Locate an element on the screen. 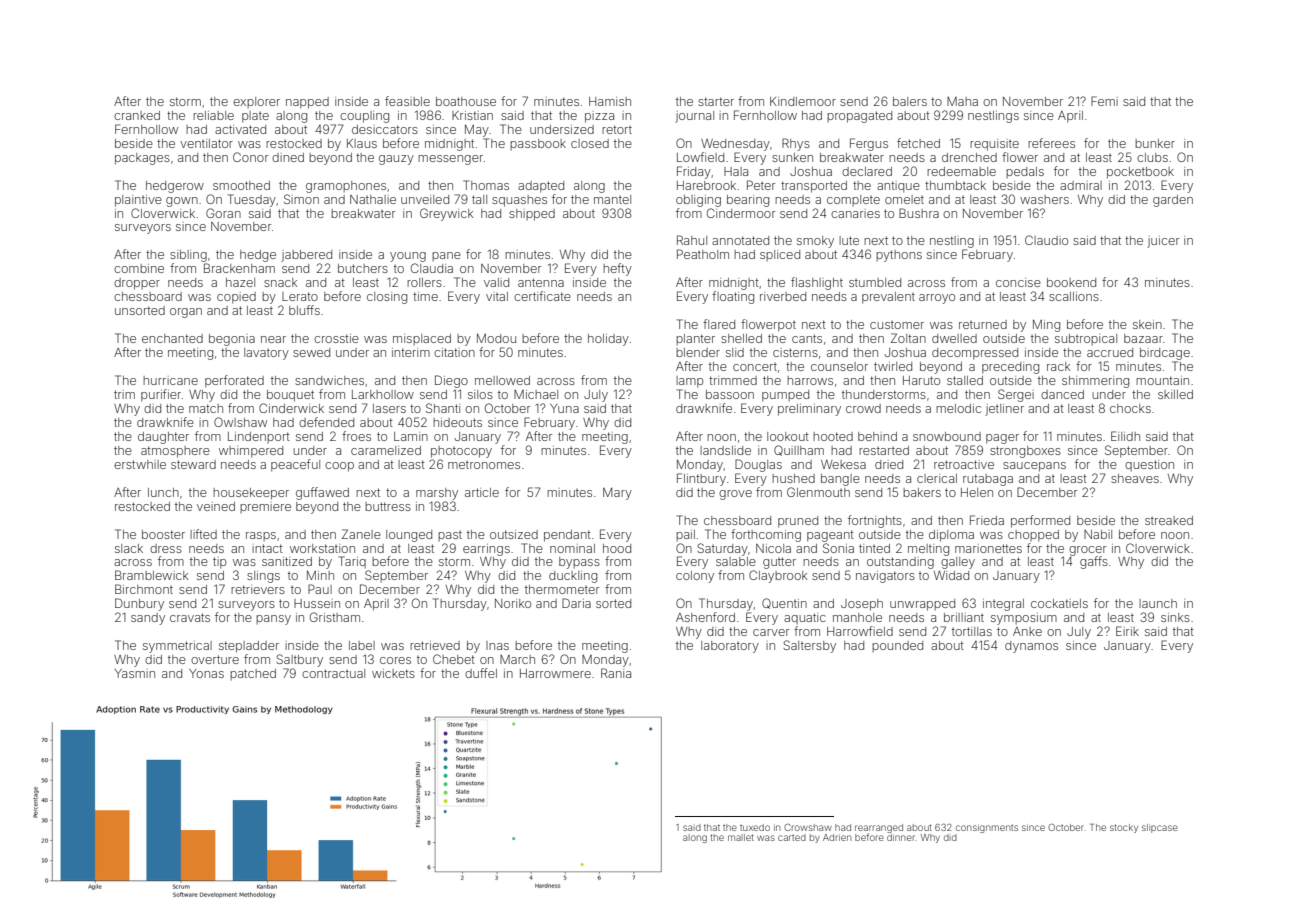 The width and height of the screenshot is (1308, 924). butchers is located at coordinates (363, 268).
